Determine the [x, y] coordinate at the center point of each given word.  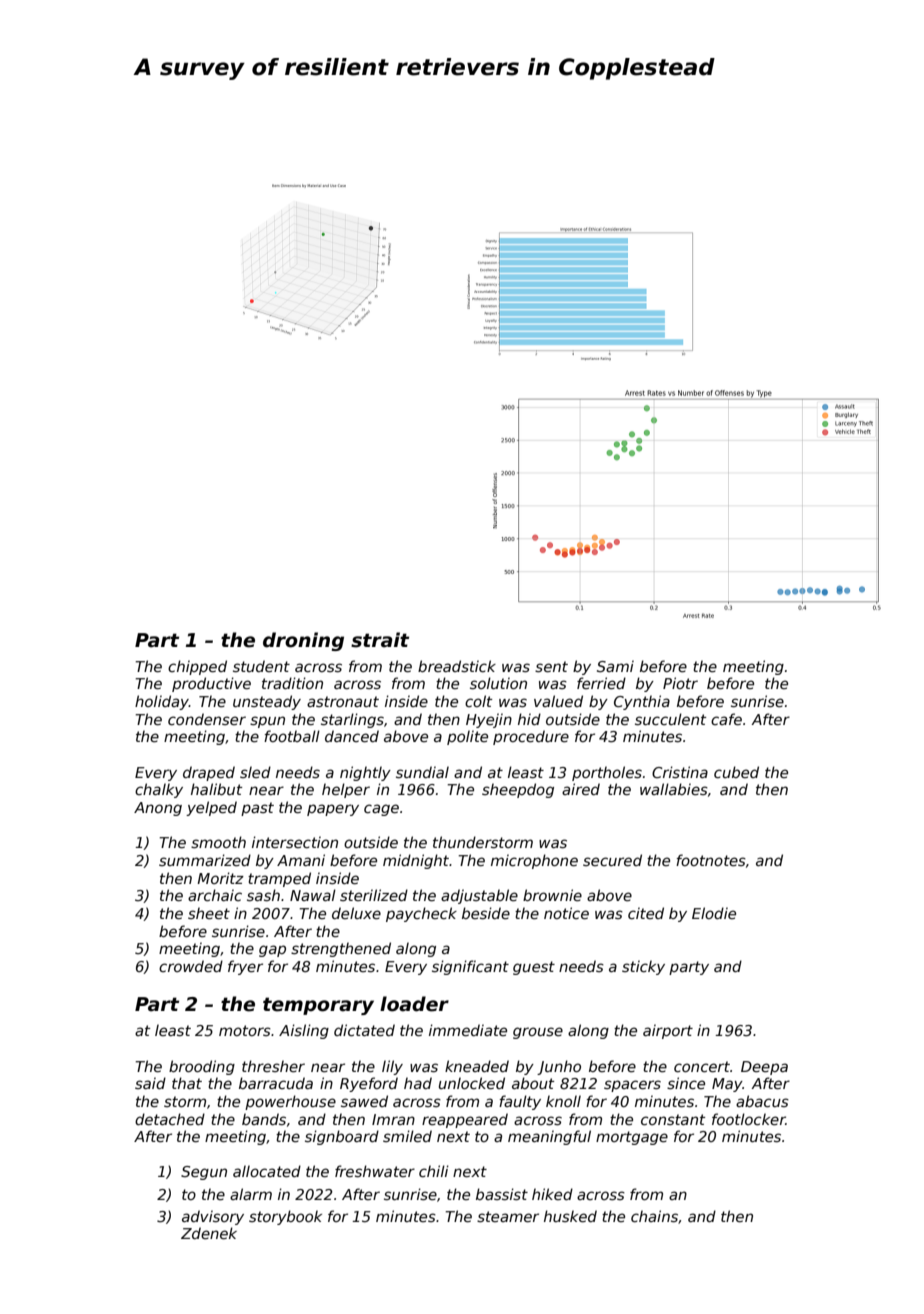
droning [303, 641]
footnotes [711, 860]
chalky [159, 790]
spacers [632, 1086]
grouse [538, 1033]
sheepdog [518, 790]
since [686, 1083]
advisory [213, 1217]
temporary [318, 1006]
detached [170, 1119]
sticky [643, 967]
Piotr [680, 683]
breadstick [457, 666]
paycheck [421, 914]
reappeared [465, 1120]
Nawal [313, 895]
